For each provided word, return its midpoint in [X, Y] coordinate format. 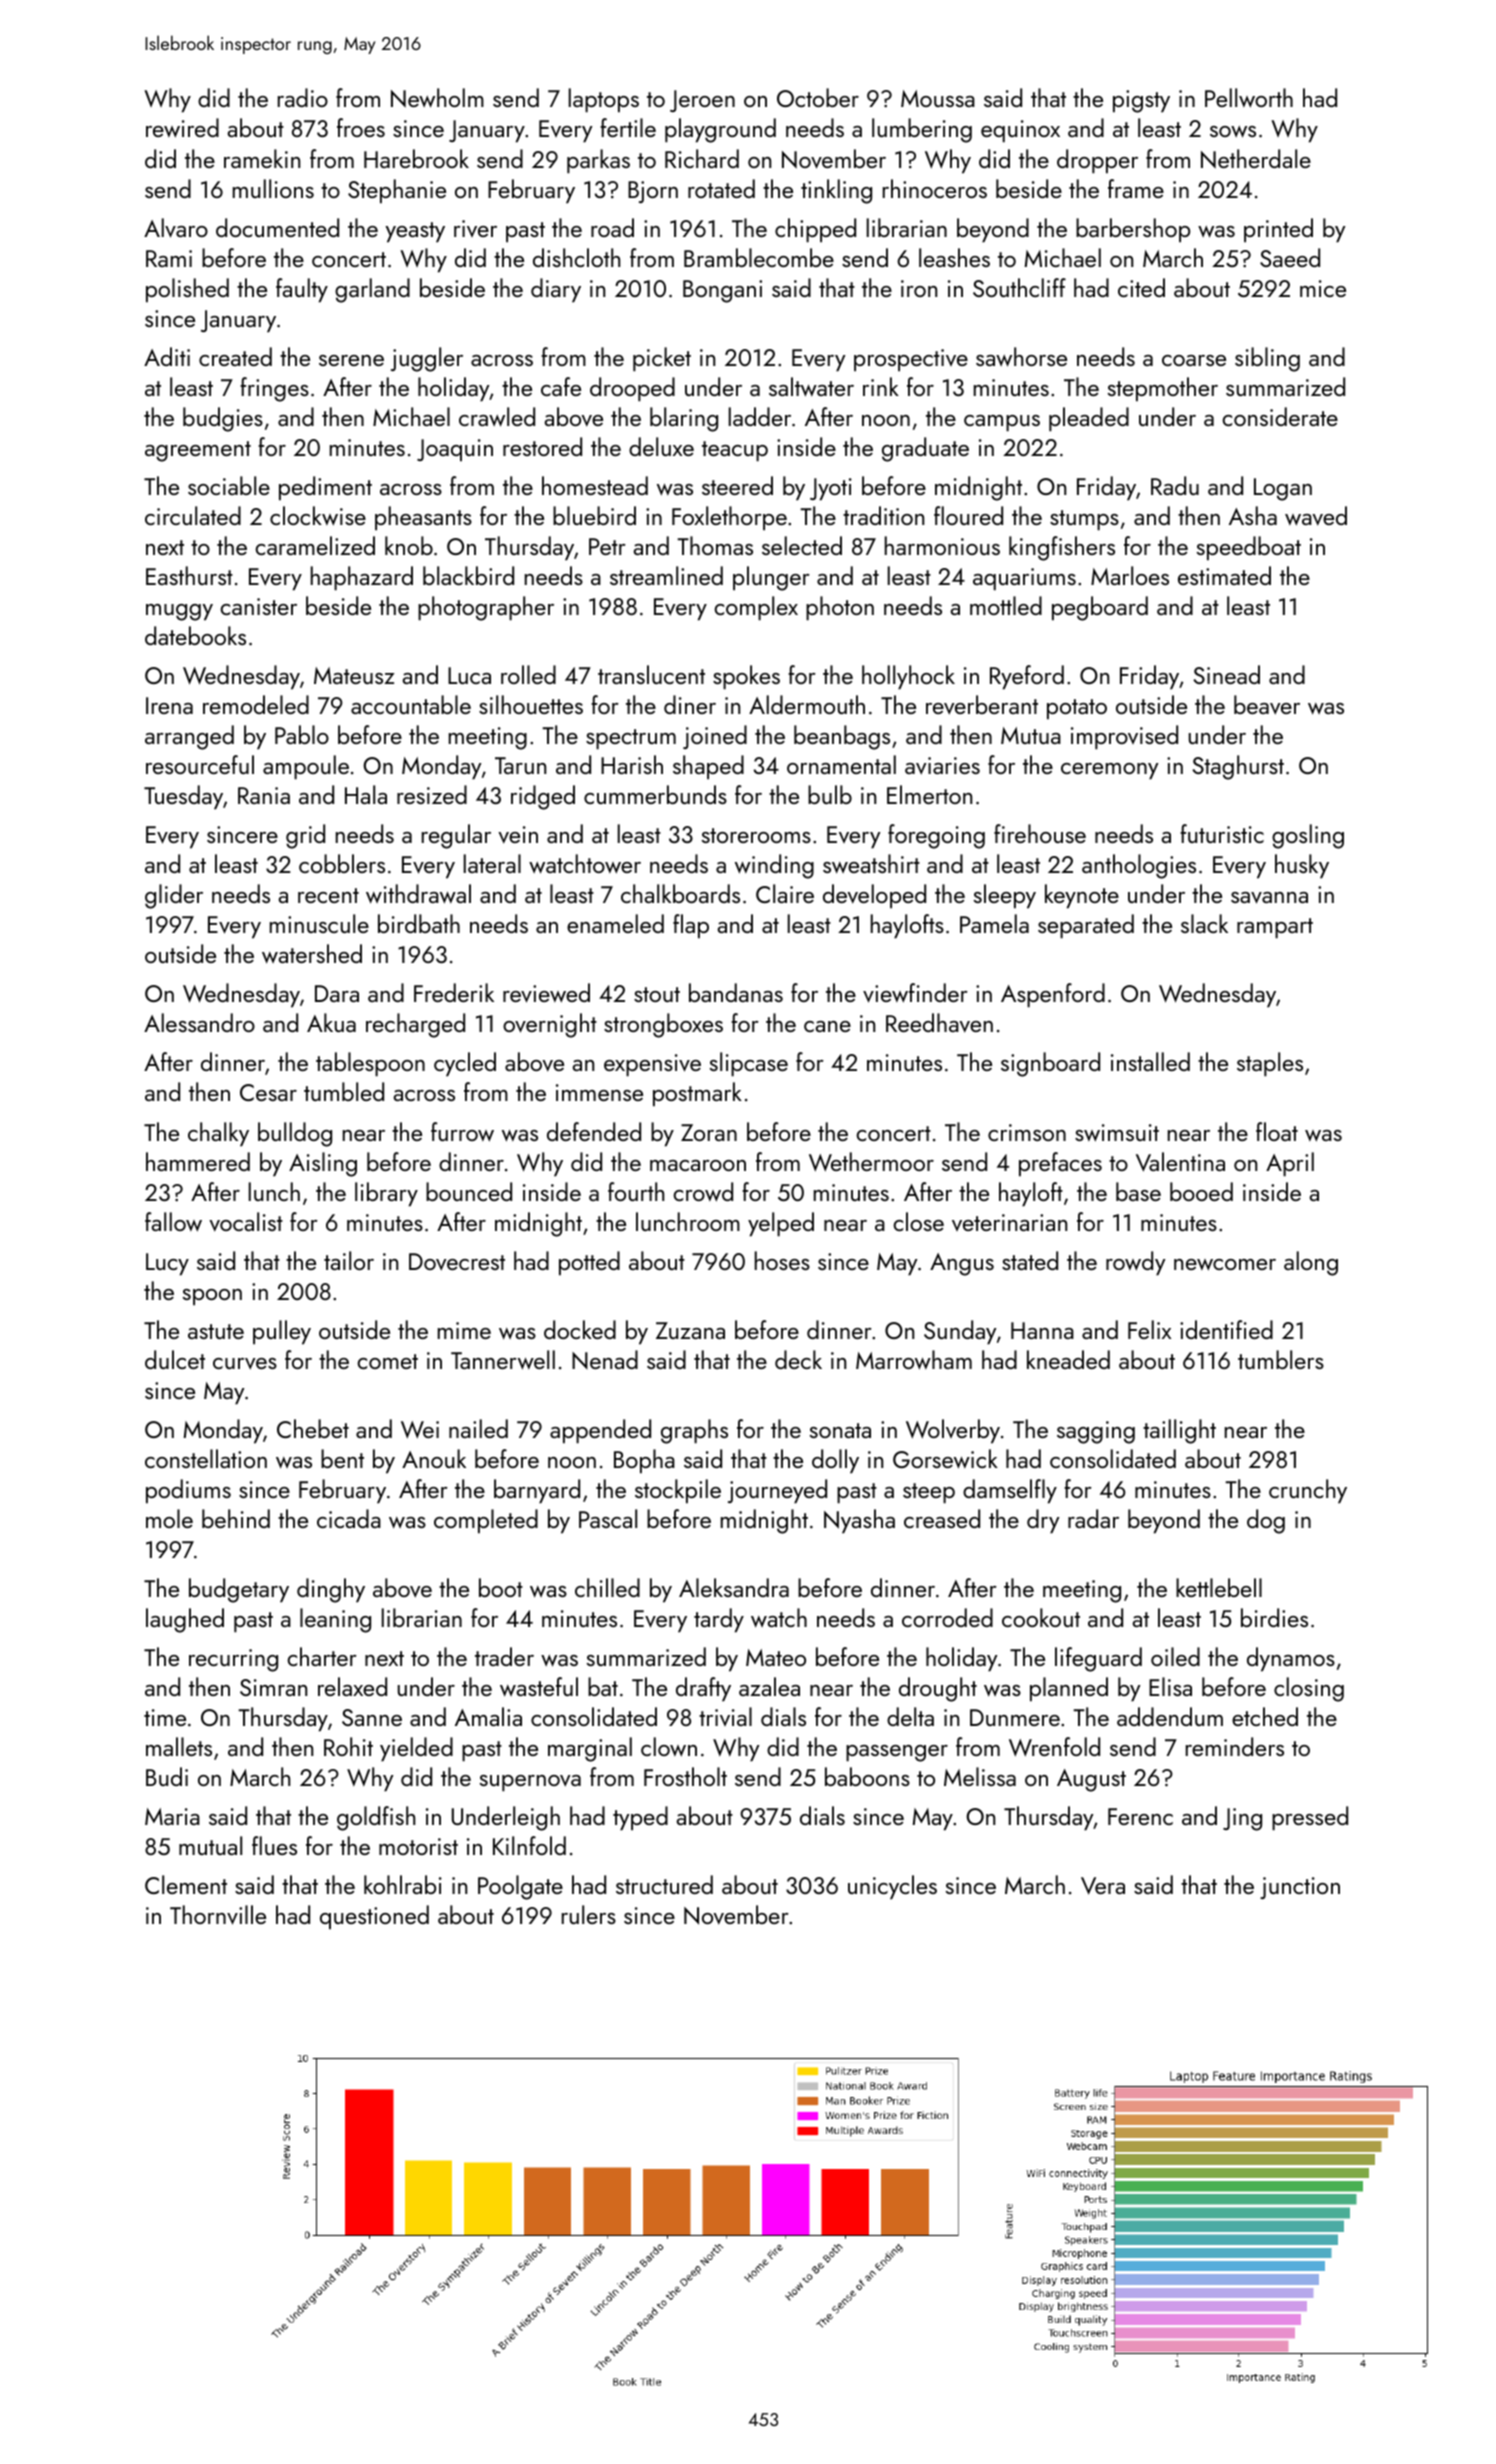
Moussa [938, 98]
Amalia [488, 1716]
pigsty [1141, 101]
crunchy [1308, 1491]
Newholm [437, 98]
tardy [719, 1620]
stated [1030, 1260]
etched [1265, 1716]
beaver [1267, 705]
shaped [708, 767]
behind [236, 1518]
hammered [198, 1161]
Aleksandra [734, 1587]
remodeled [256, 704]
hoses [782, 1260]
